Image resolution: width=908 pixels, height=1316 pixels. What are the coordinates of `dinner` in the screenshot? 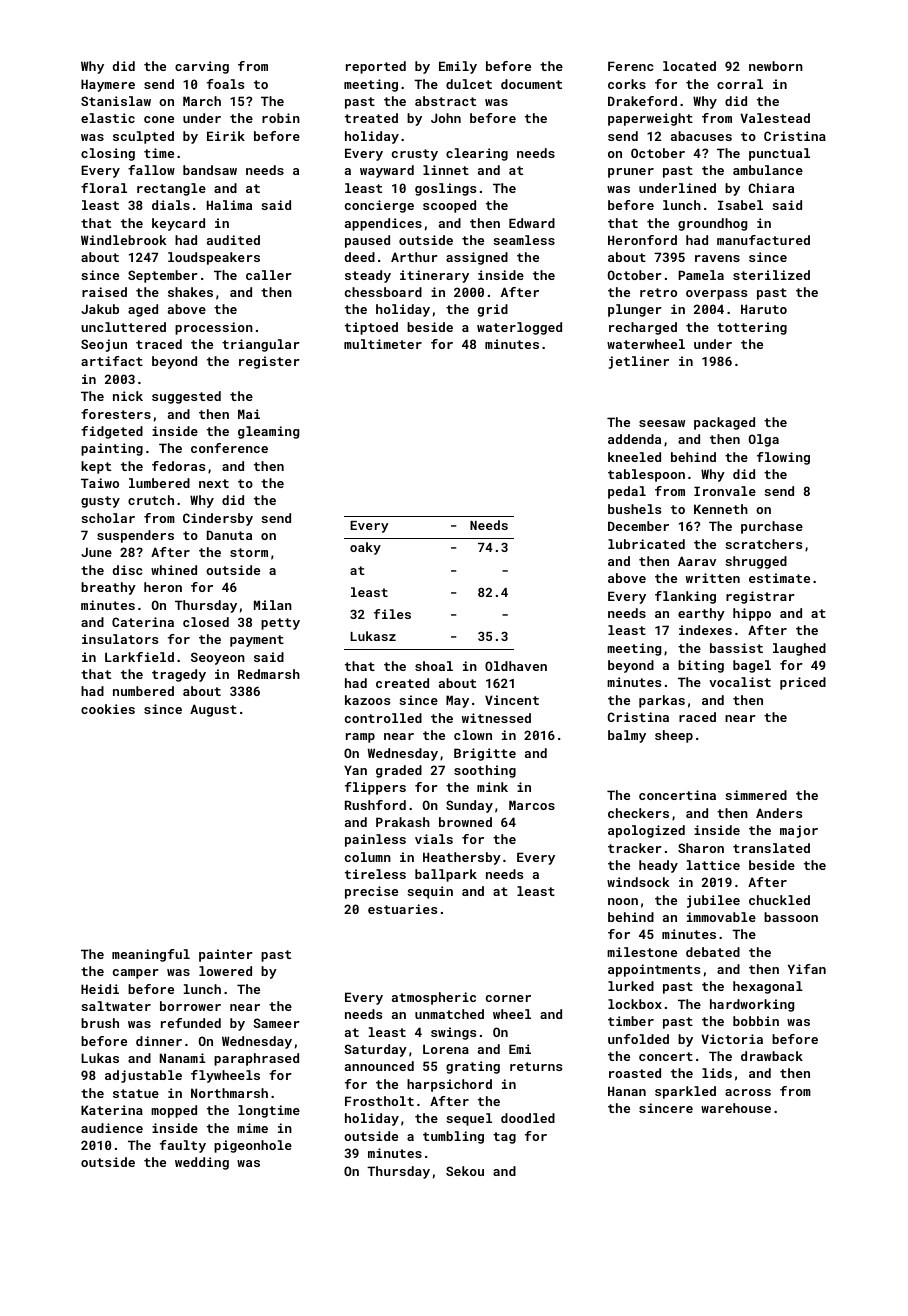 It's located at (159, 1041).
